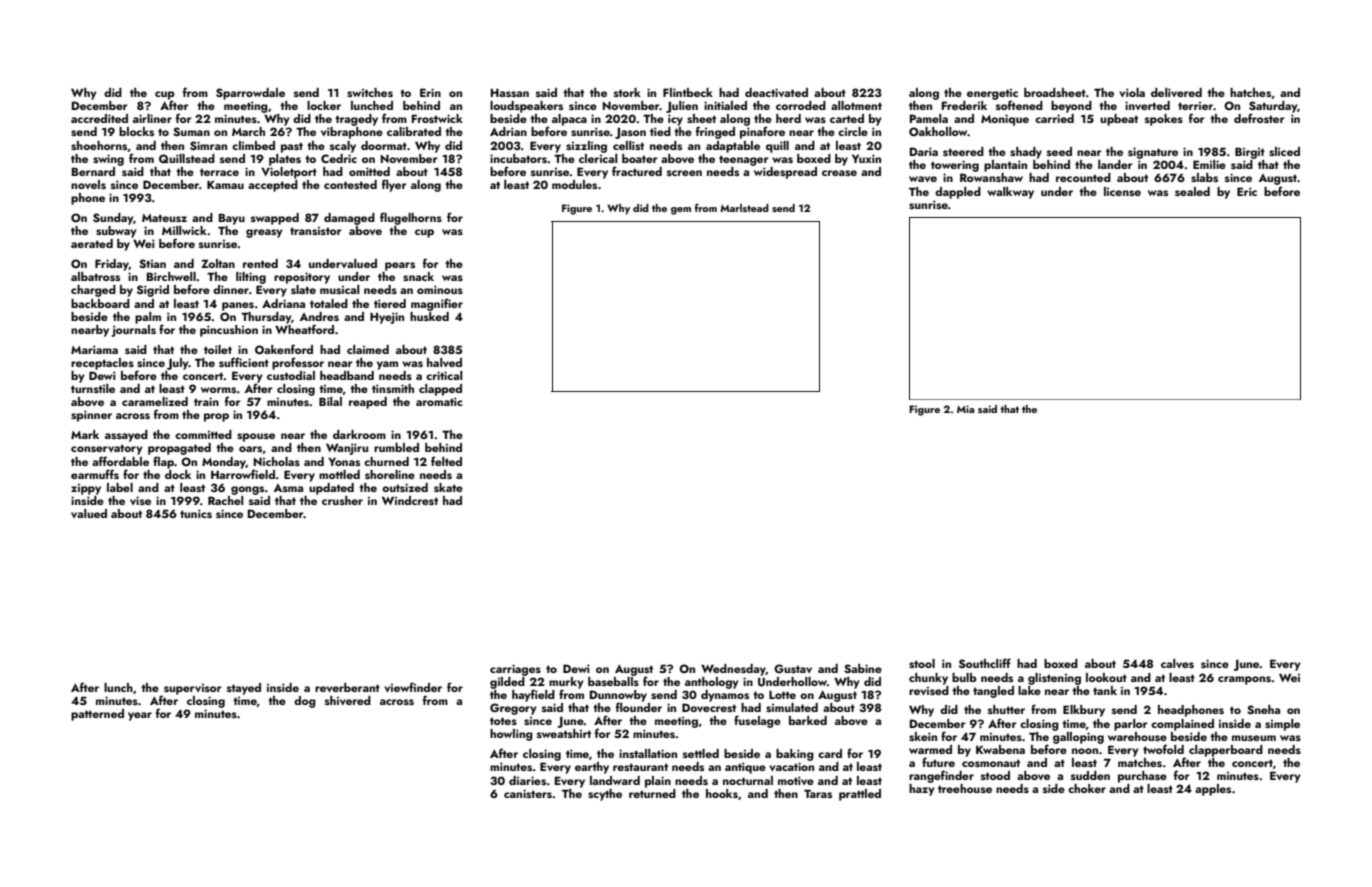  What do you see at coordinates (510, 92) in the screenshot?
I see `Hassan` at bounding box center [510, 92].
